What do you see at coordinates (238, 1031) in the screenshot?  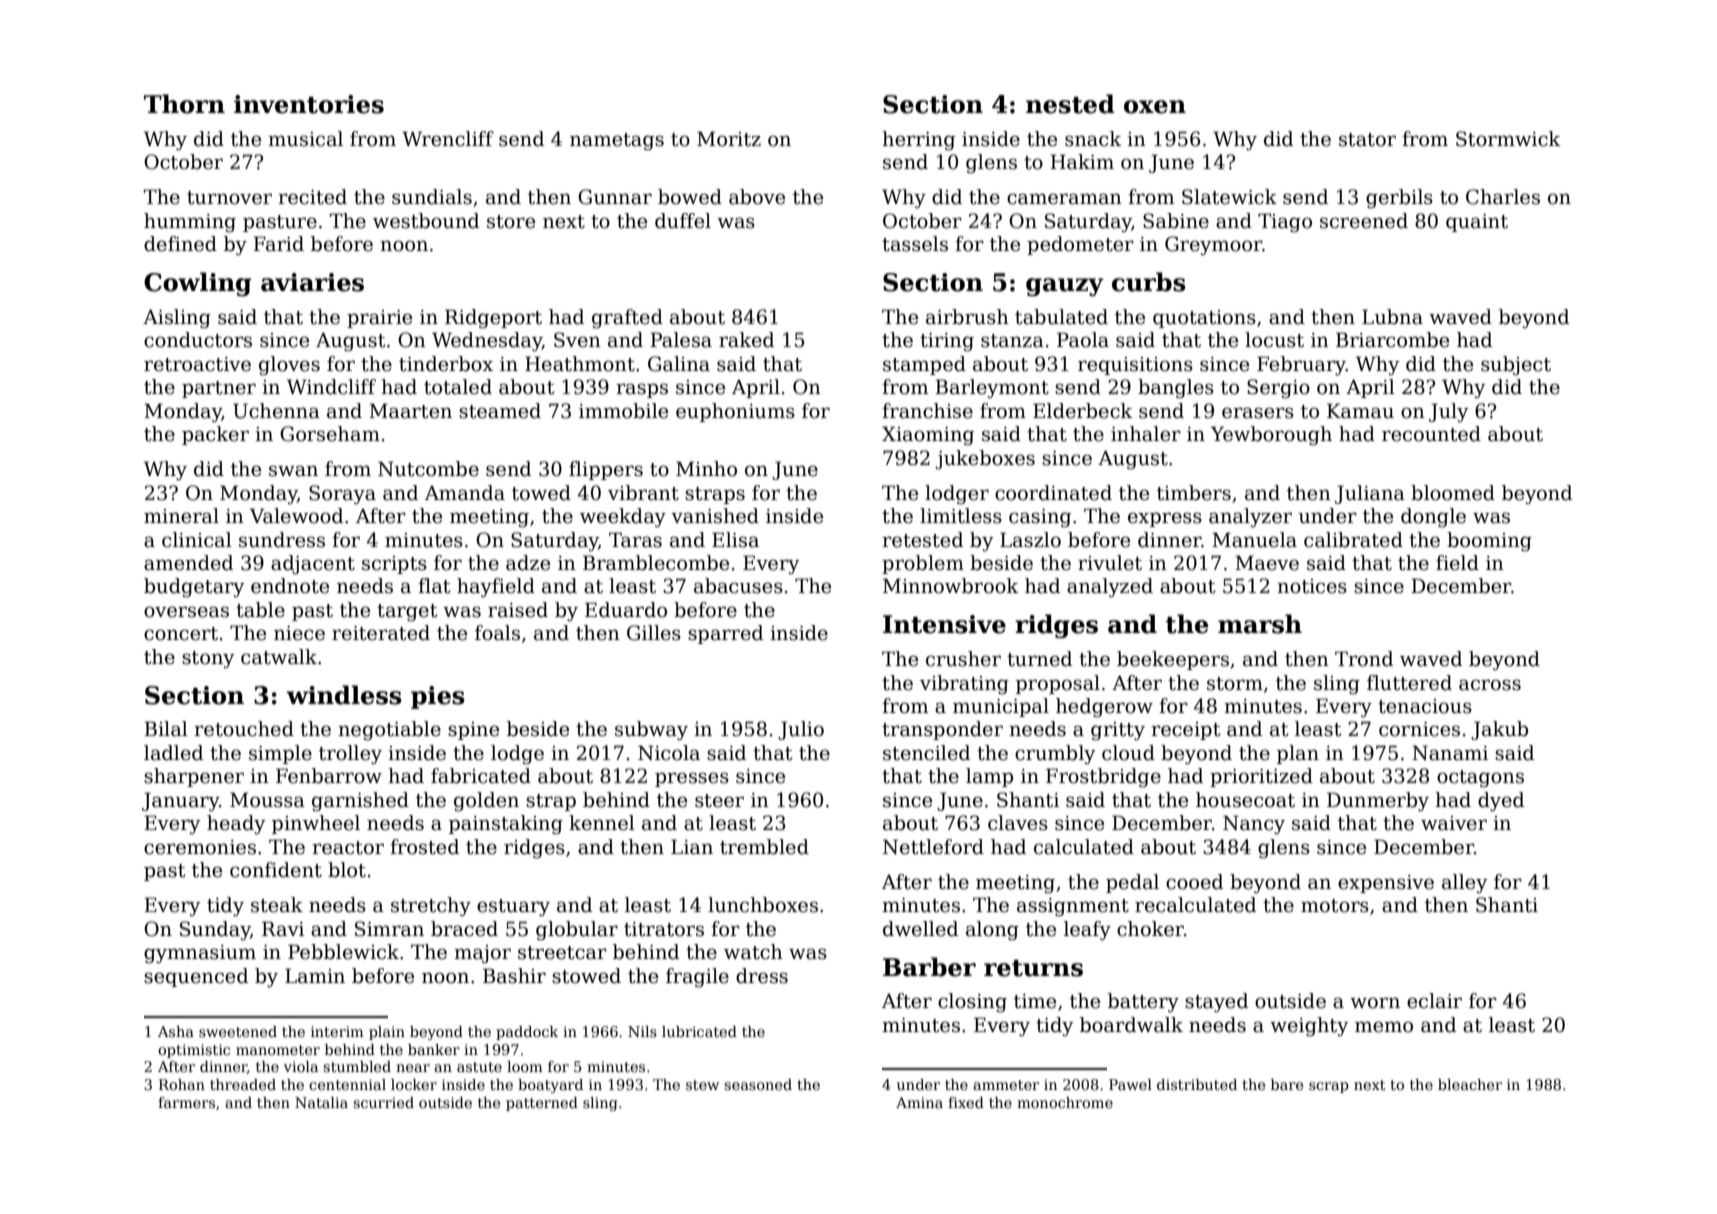 I see `sweetened` at bounding box center [238, 1031].
